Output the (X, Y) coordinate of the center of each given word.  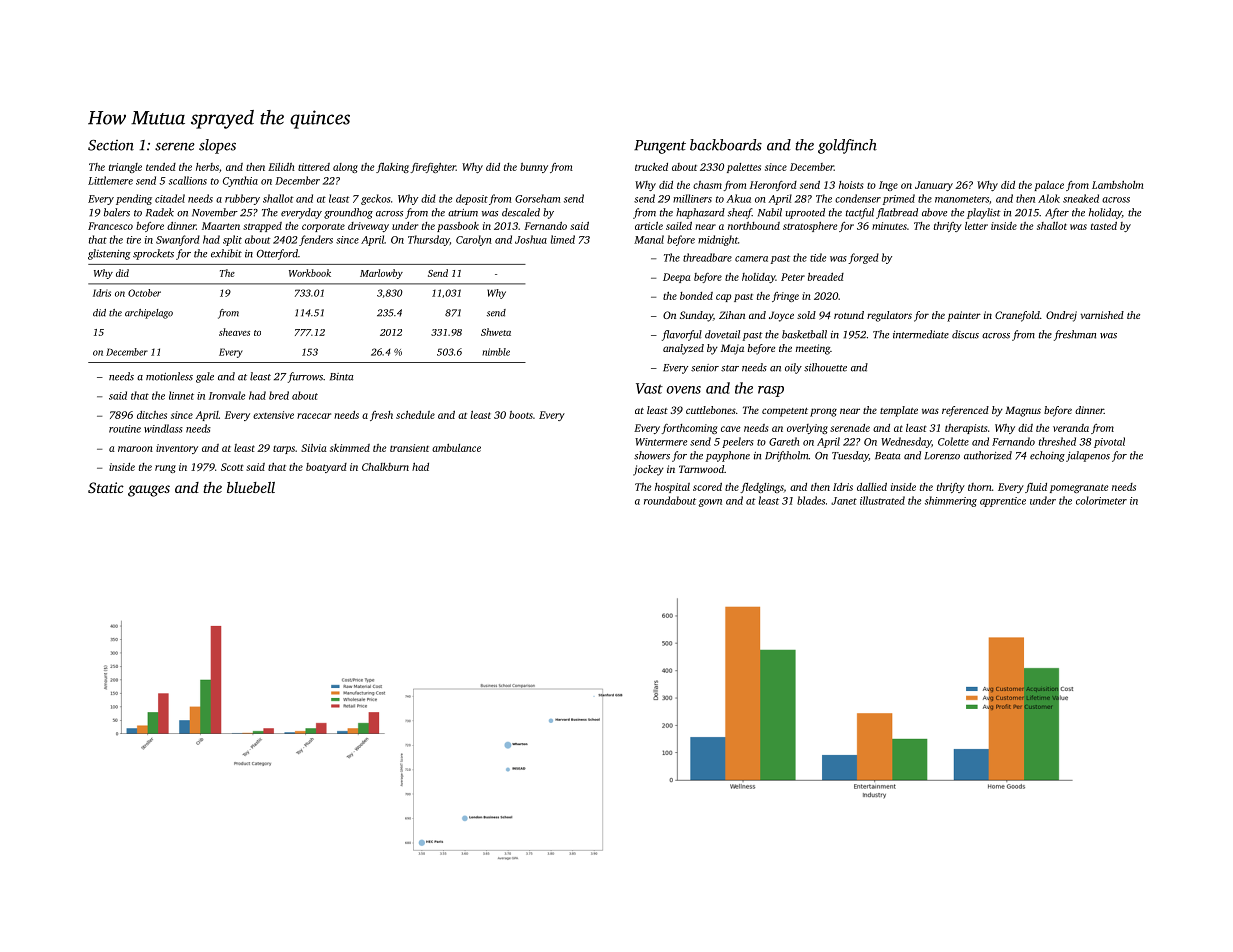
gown (710, 503)
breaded (826, 277)
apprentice (1003, 502)
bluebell (251, 487)
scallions (188, 180)
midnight (718, 240)
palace (1049, 186)
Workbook (310, 273)
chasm (707, 185)
